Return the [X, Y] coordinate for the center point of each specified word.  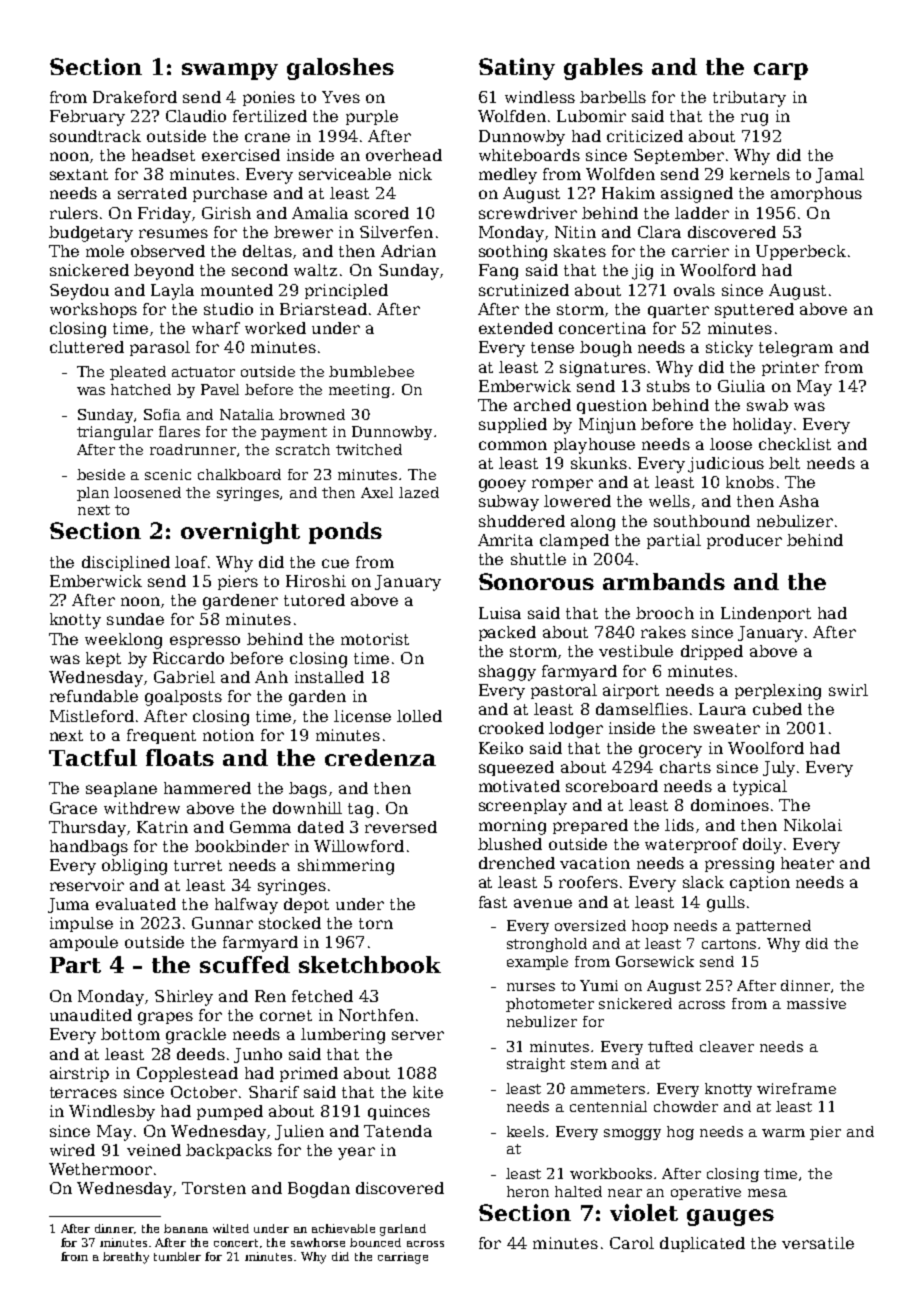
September [679, 156]
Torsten [214, 1188]
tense [552, 347]
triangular [115, 433]
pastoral [564, 691]
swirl [848, 690]
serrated [152, 193]
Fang [498, 272]
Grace [73, 808]
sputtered [754, 310]
